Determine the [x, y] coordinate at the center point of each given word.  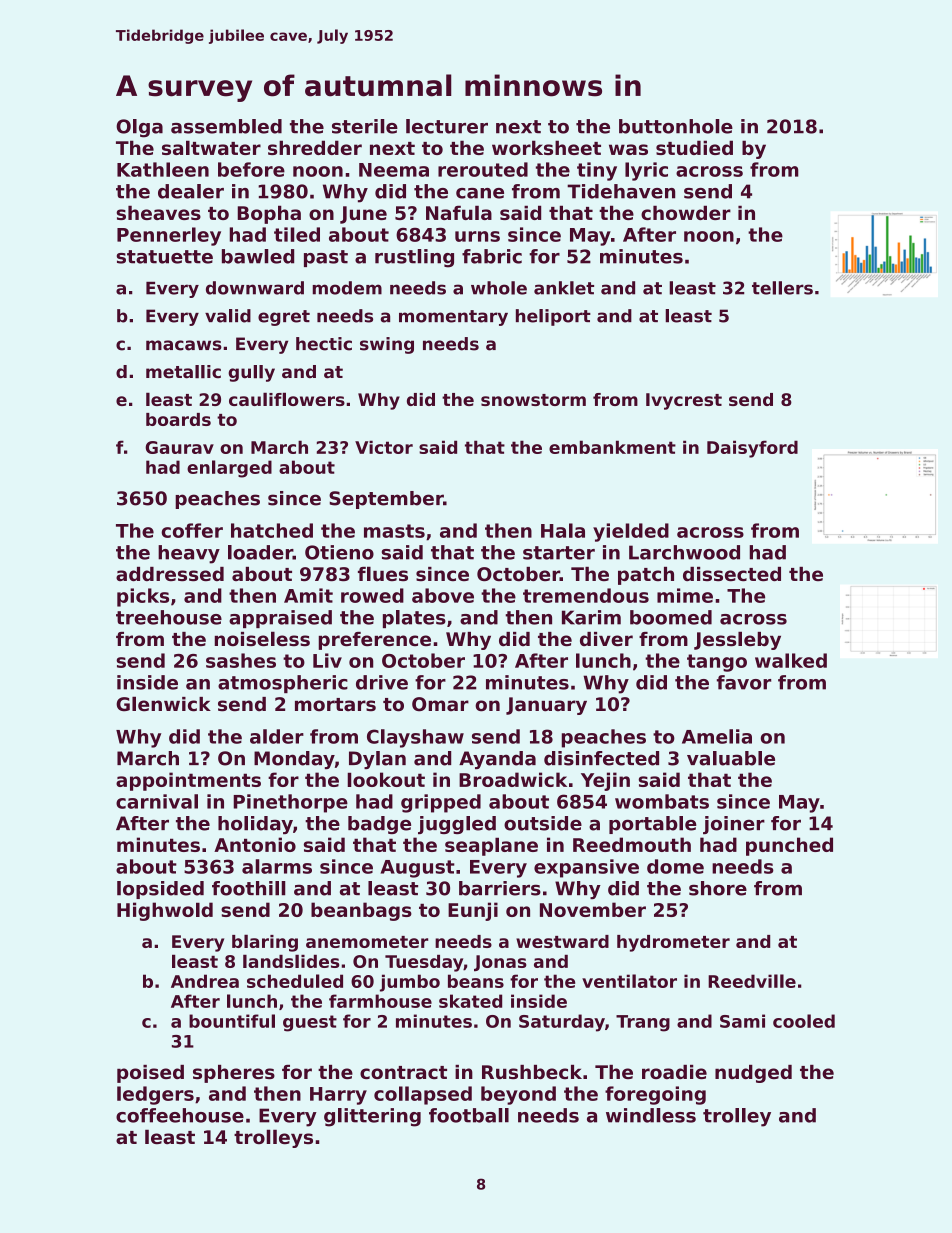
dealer [191, 191]
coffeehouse [180, 1115]
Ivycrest [684, 401]
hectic [324, 344]
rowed [372, 595]
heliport [553, 317]
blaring [265, 943]
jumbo [410, 983]
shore [718, 888]
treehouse [169, 617]
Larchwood [684, 552]
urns [477, 236]
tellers [782, 288]
